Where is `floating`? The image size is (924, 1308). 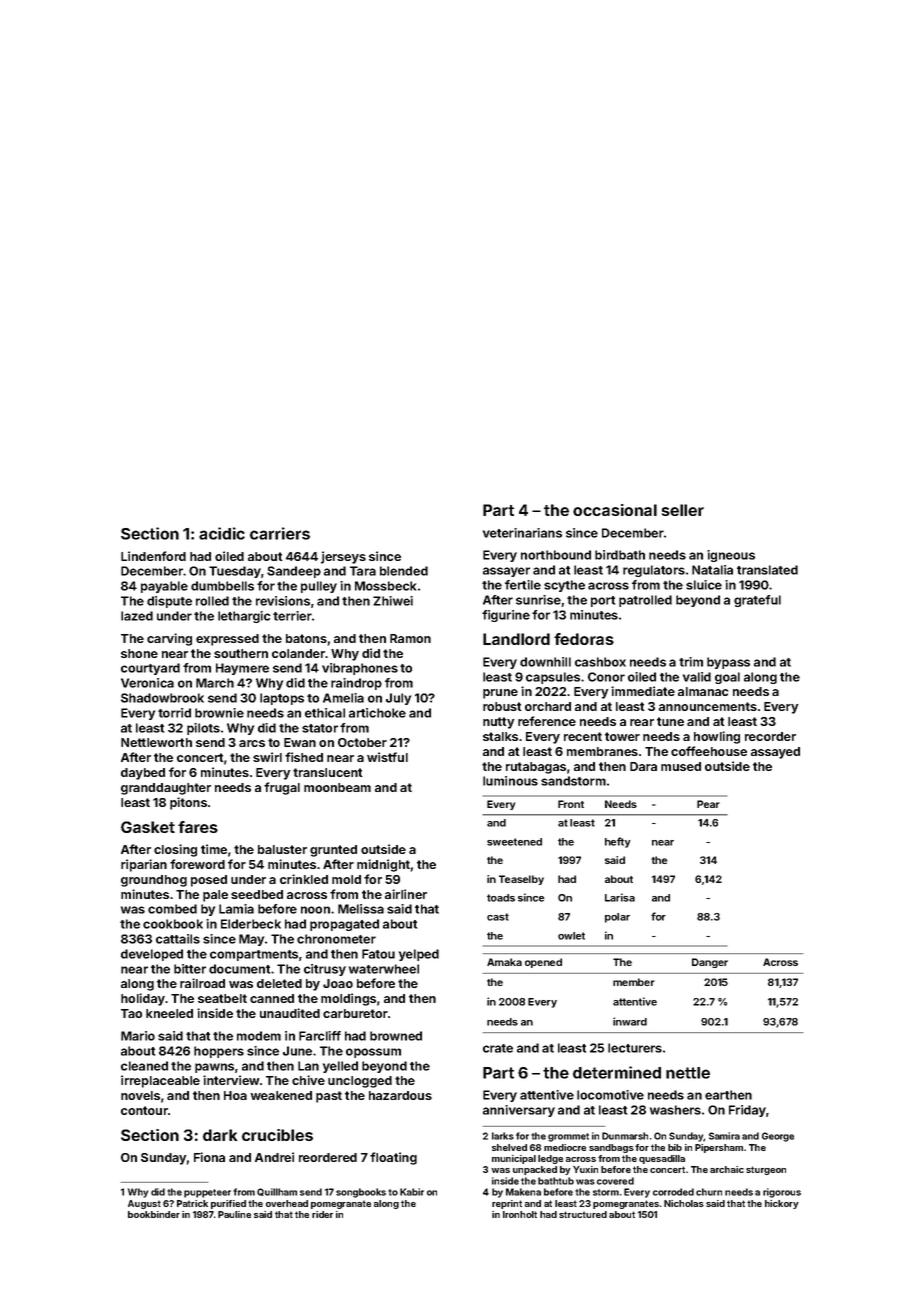
floating is located at coordinates (393, 1158).
